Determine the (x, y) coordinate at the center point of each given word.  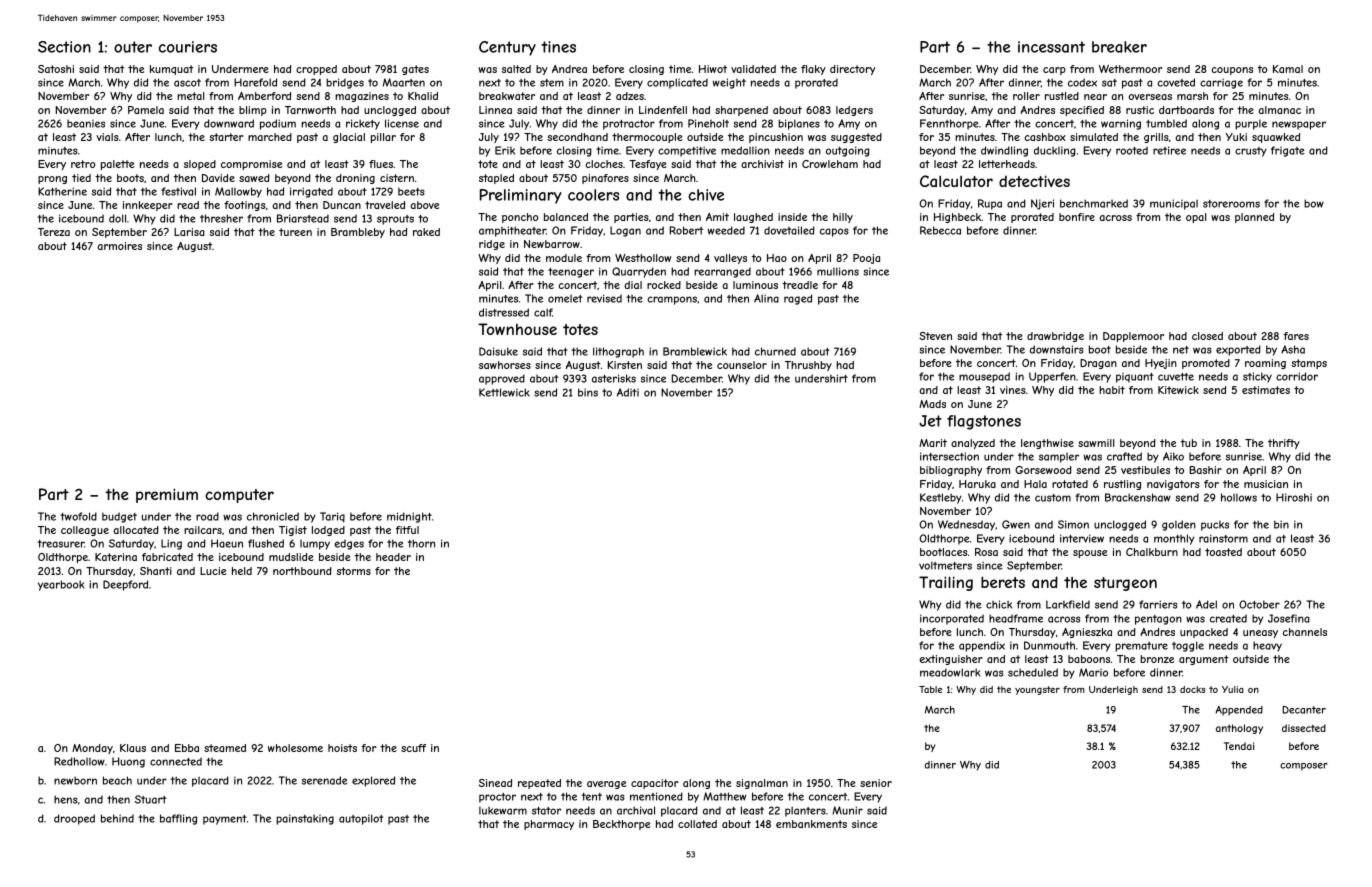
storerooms (1231, 204)
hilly (843, 218)
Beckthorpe (621, 825)
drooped (74, 819)
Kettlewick (504, 392)
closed (1207, 336)
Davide (218, 178)
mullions (838, 271)
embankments (811, 824)
